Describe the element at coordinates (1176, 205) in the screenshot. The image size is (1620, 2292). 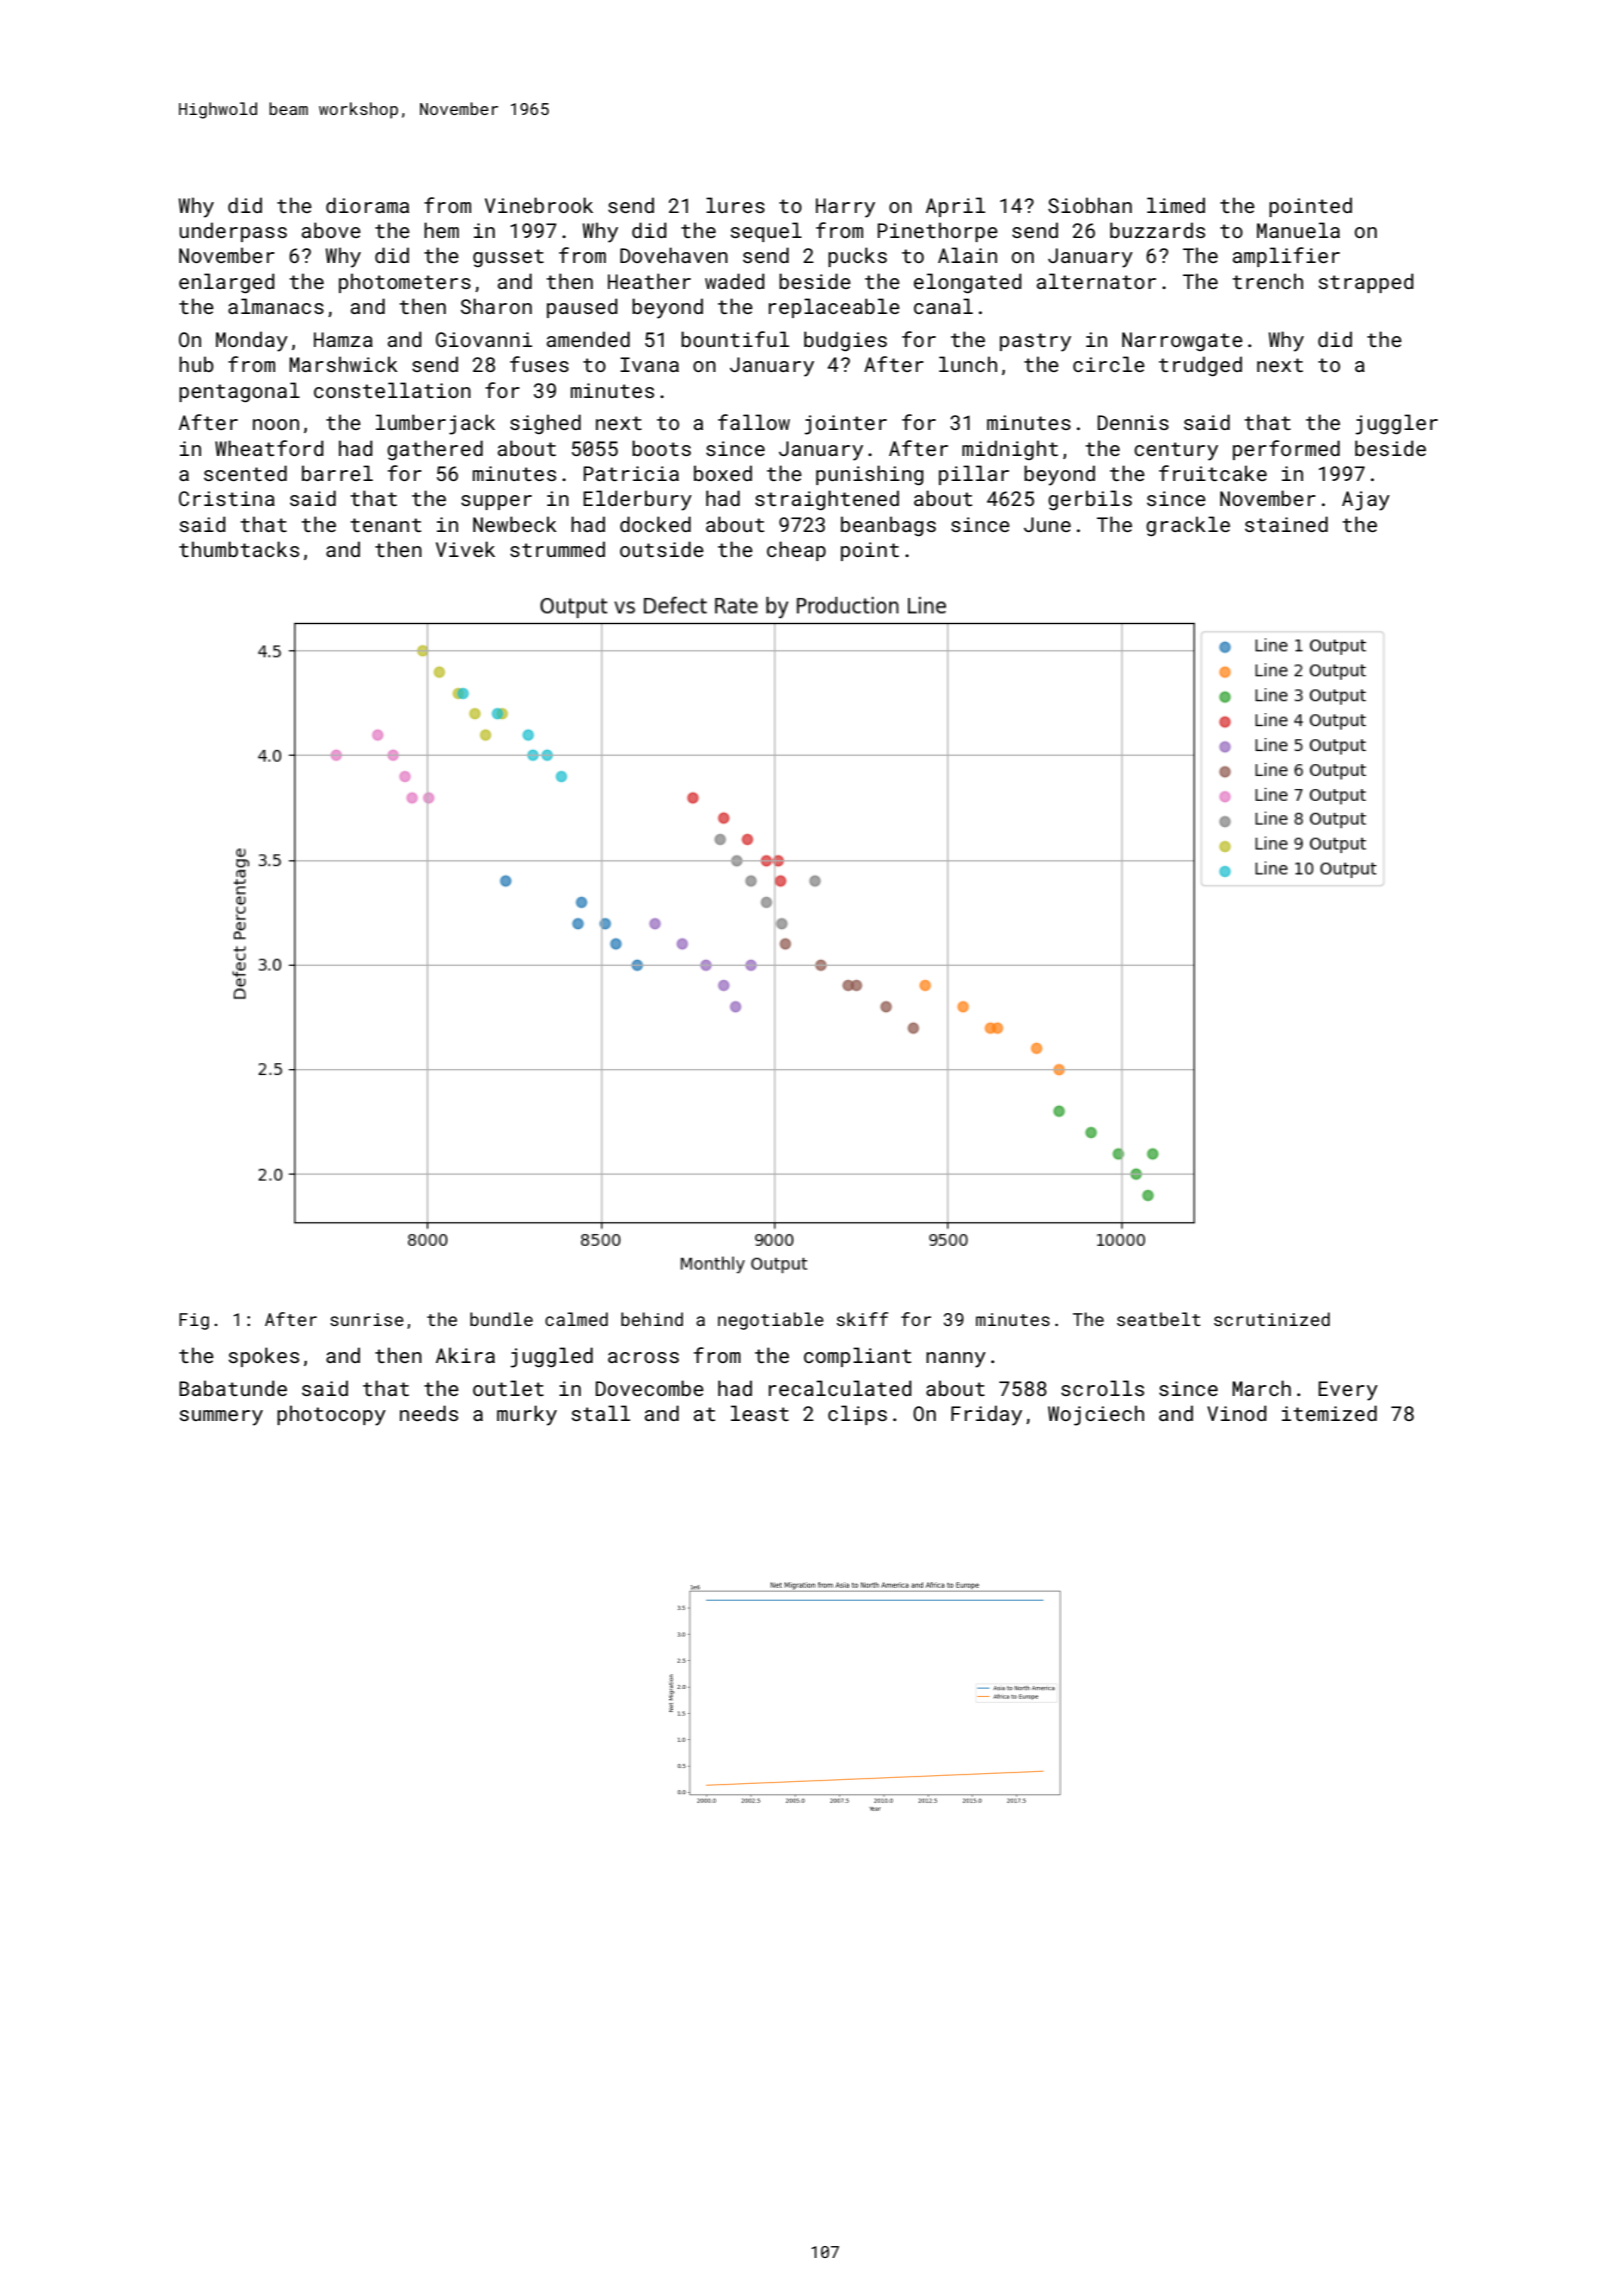
I see `limed` at that location.
